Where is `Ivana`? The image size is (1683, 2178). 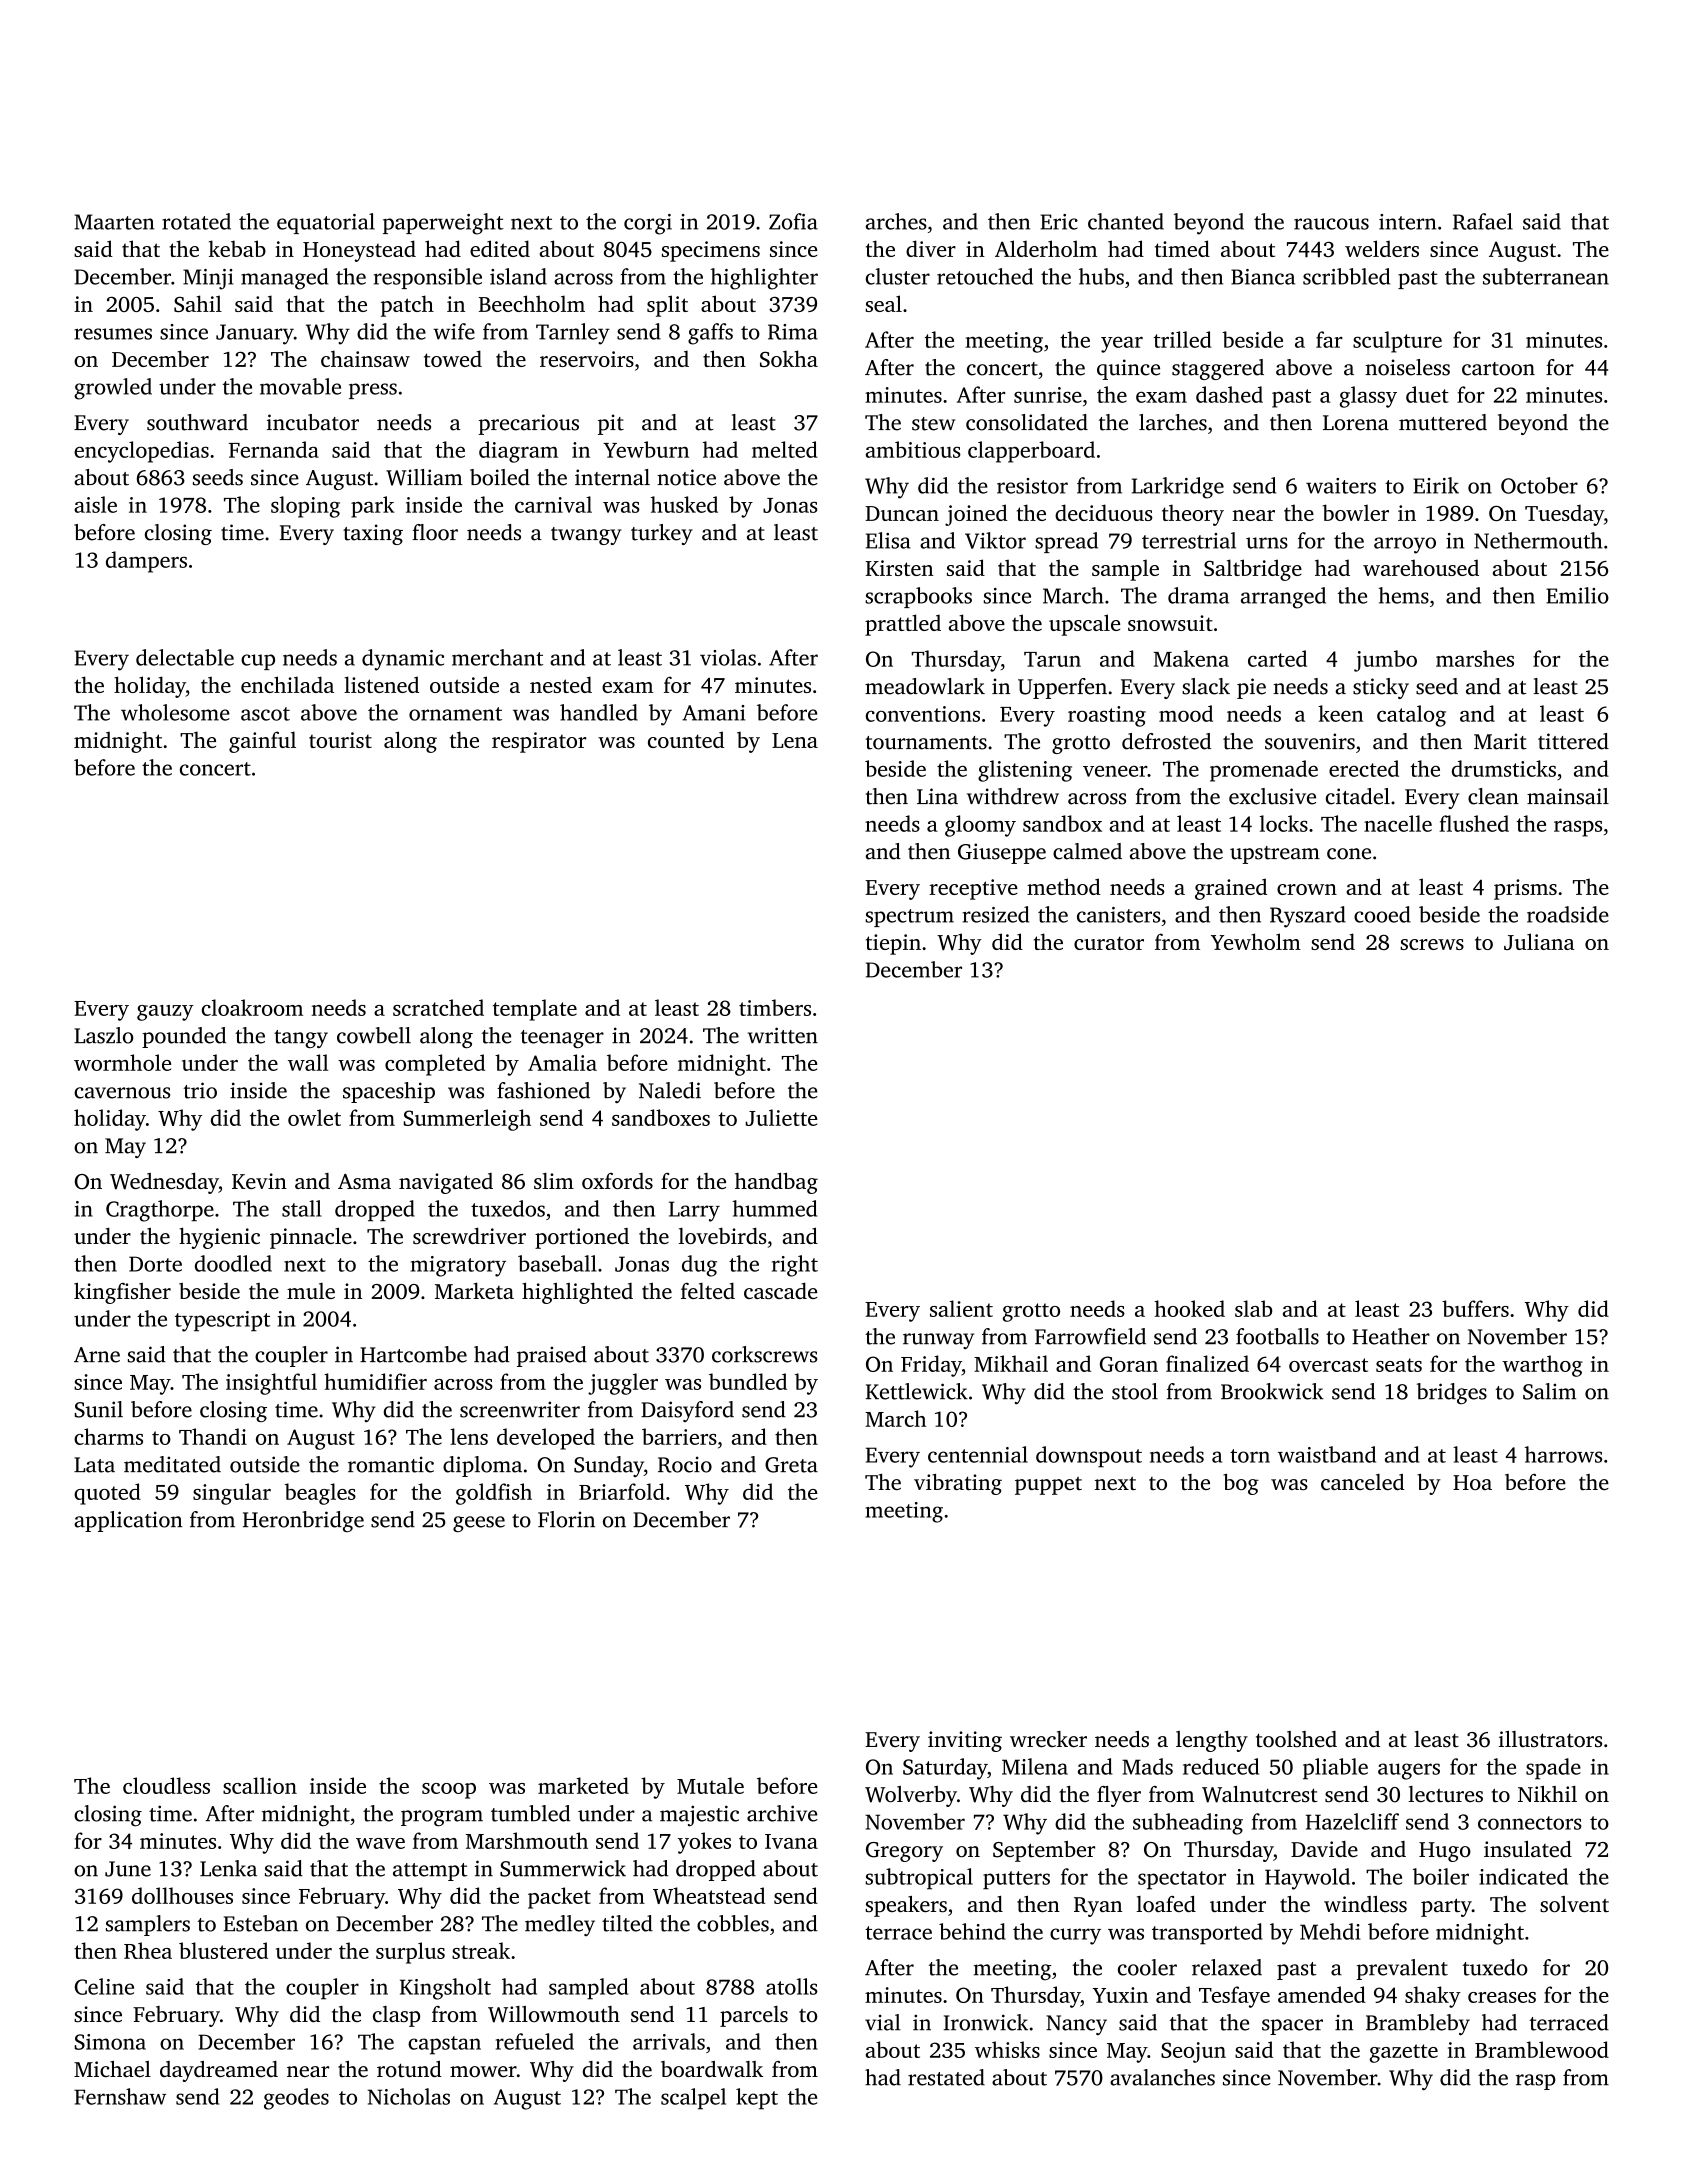
Ivana is located at coordinates (791, 1841).
